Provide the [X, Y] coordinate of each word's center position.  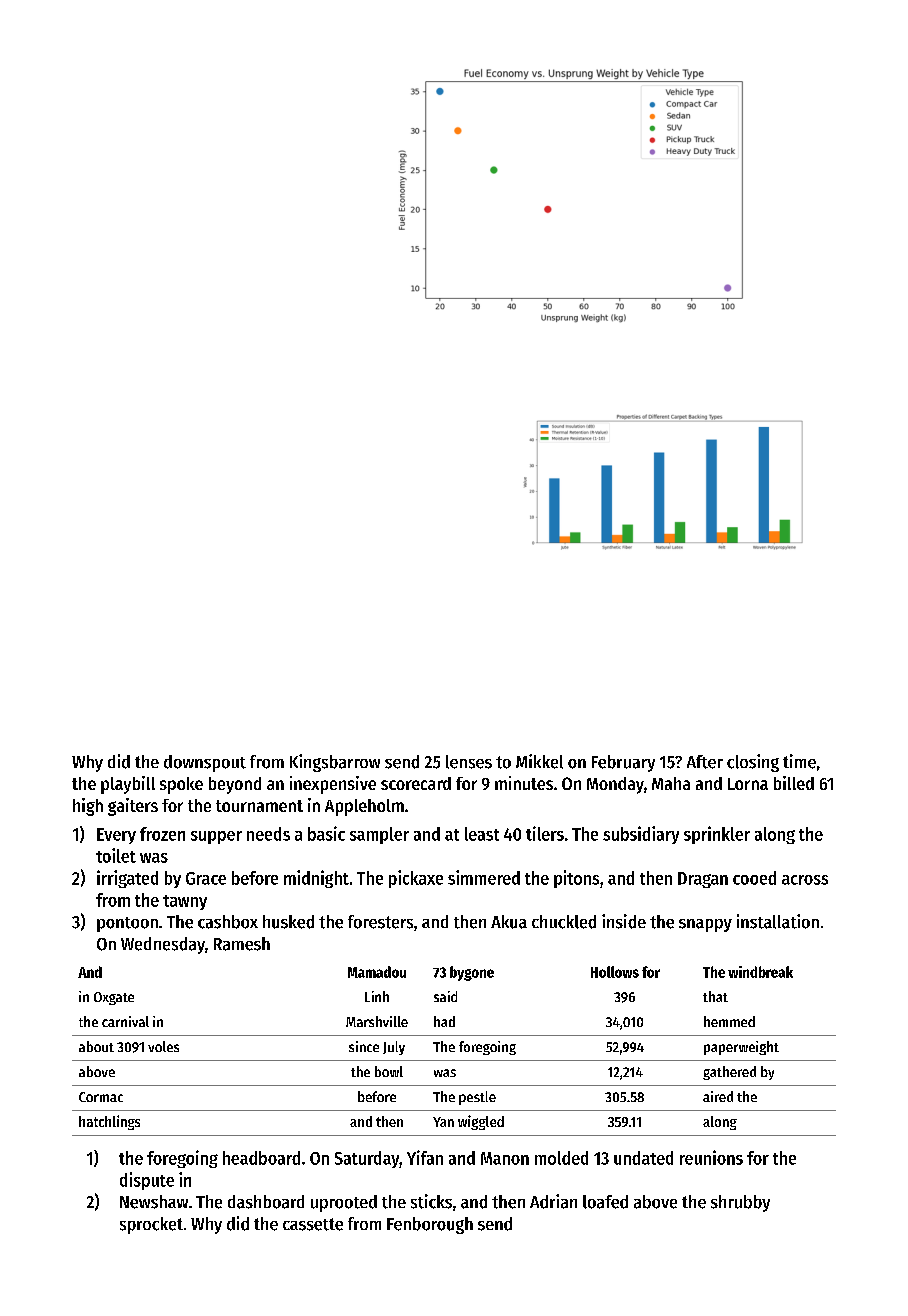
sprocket [151, 1225]
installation [778, 921]
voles [163, 1046]
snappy [705, 925]
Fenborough [430, 1225]
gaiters [133, 807]
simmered [484, 877]
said [445, 996]
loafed [605, 1202]
